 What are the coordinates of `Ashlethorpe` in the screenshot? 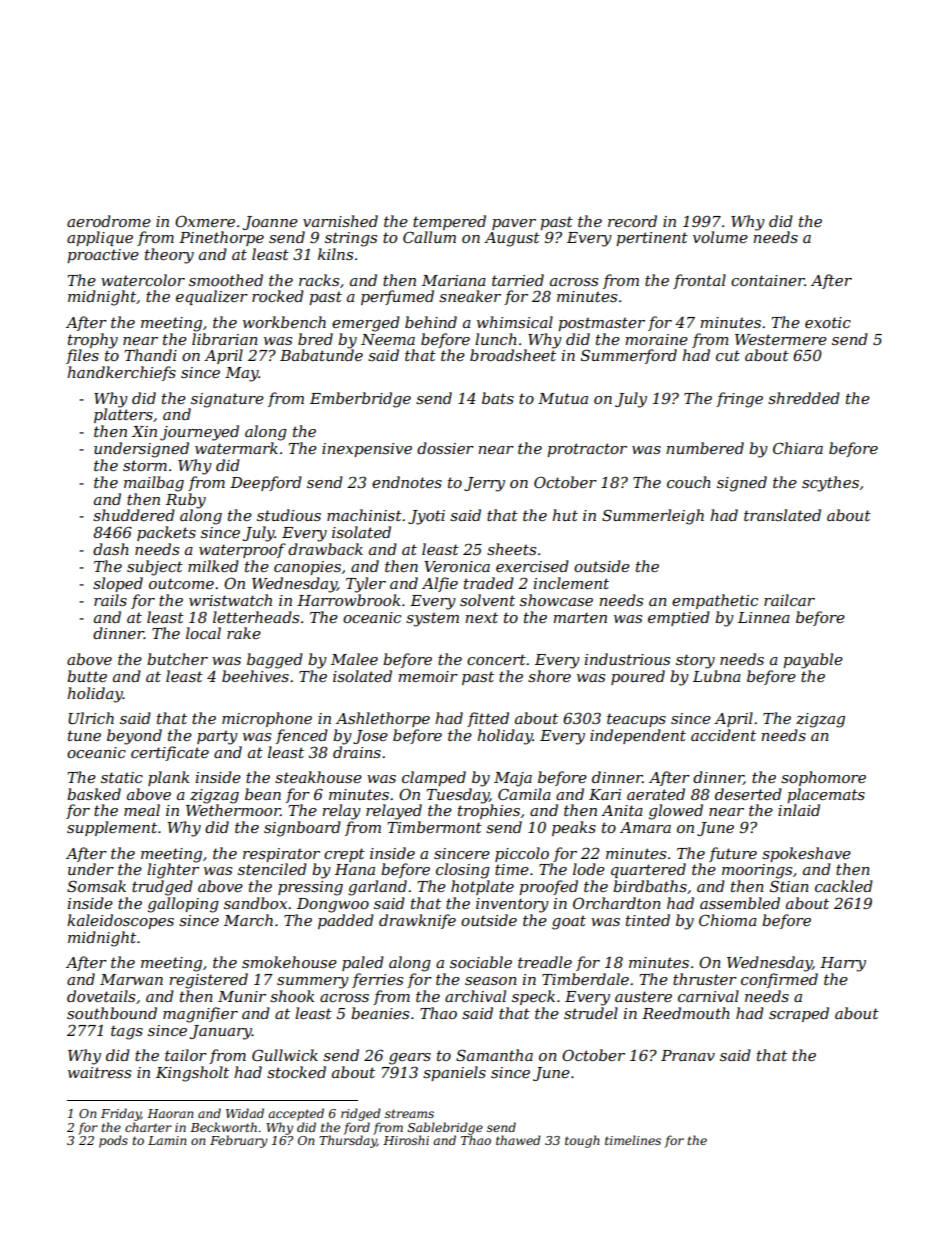 It's located at (383, 719).
